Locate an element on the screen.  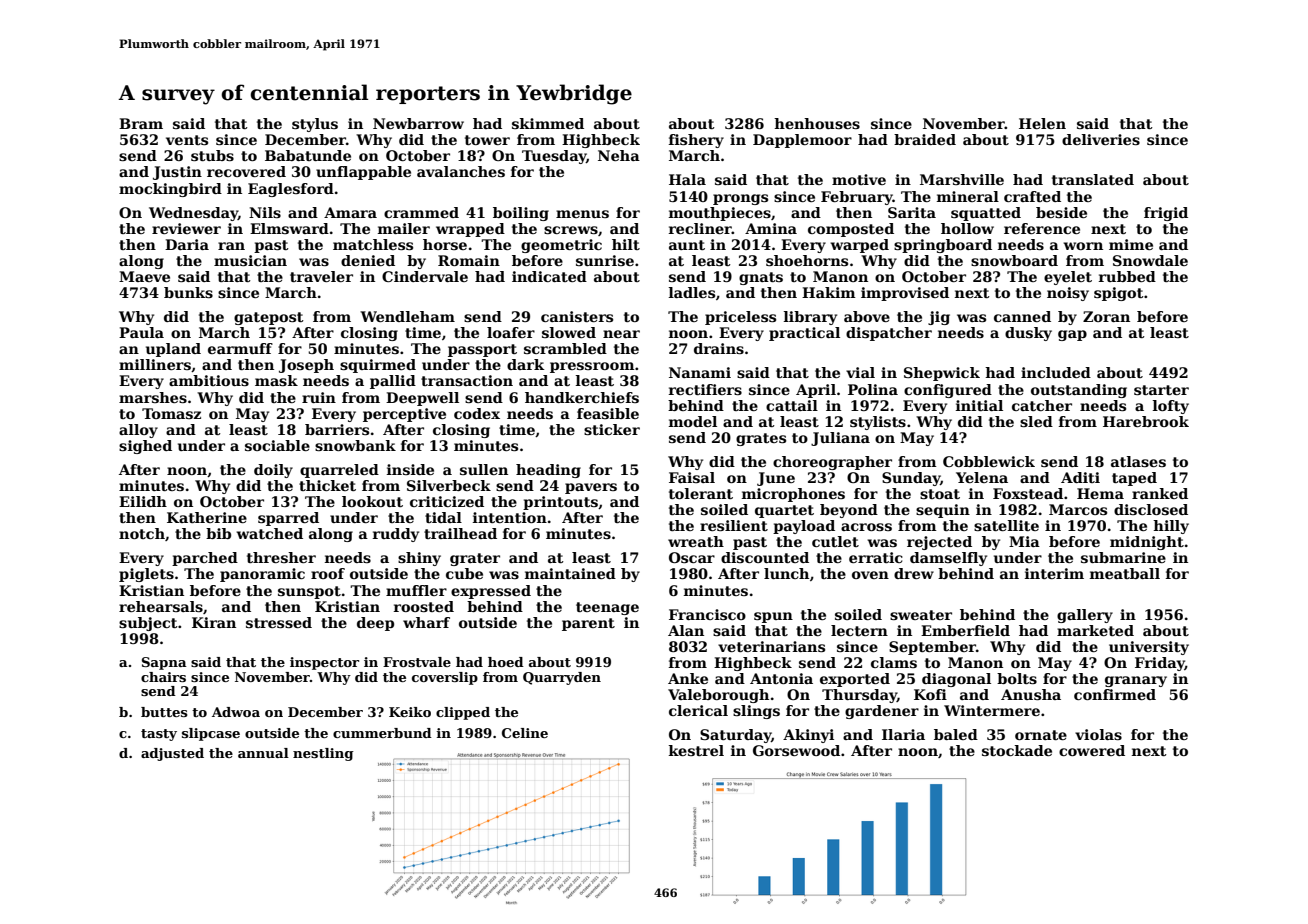
Anusha is located at coordinates (1031, 694).
